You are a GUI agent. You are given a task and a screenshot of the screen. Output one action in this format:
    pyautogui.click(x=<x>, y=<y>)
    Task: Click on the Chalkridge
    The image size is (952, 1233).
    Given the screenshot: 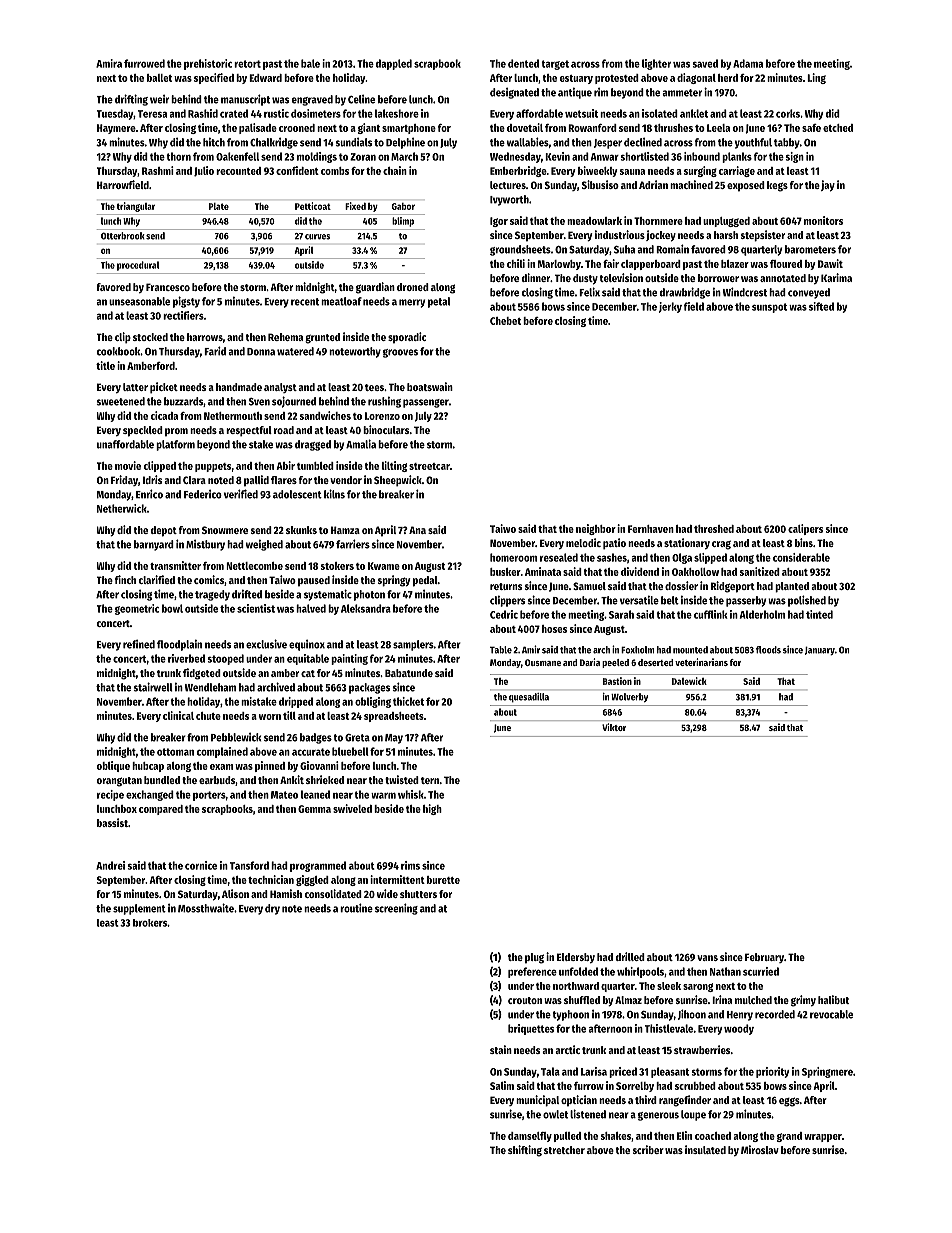 What is the action you would take?
    pyautogui.click(x=274, y=143)
